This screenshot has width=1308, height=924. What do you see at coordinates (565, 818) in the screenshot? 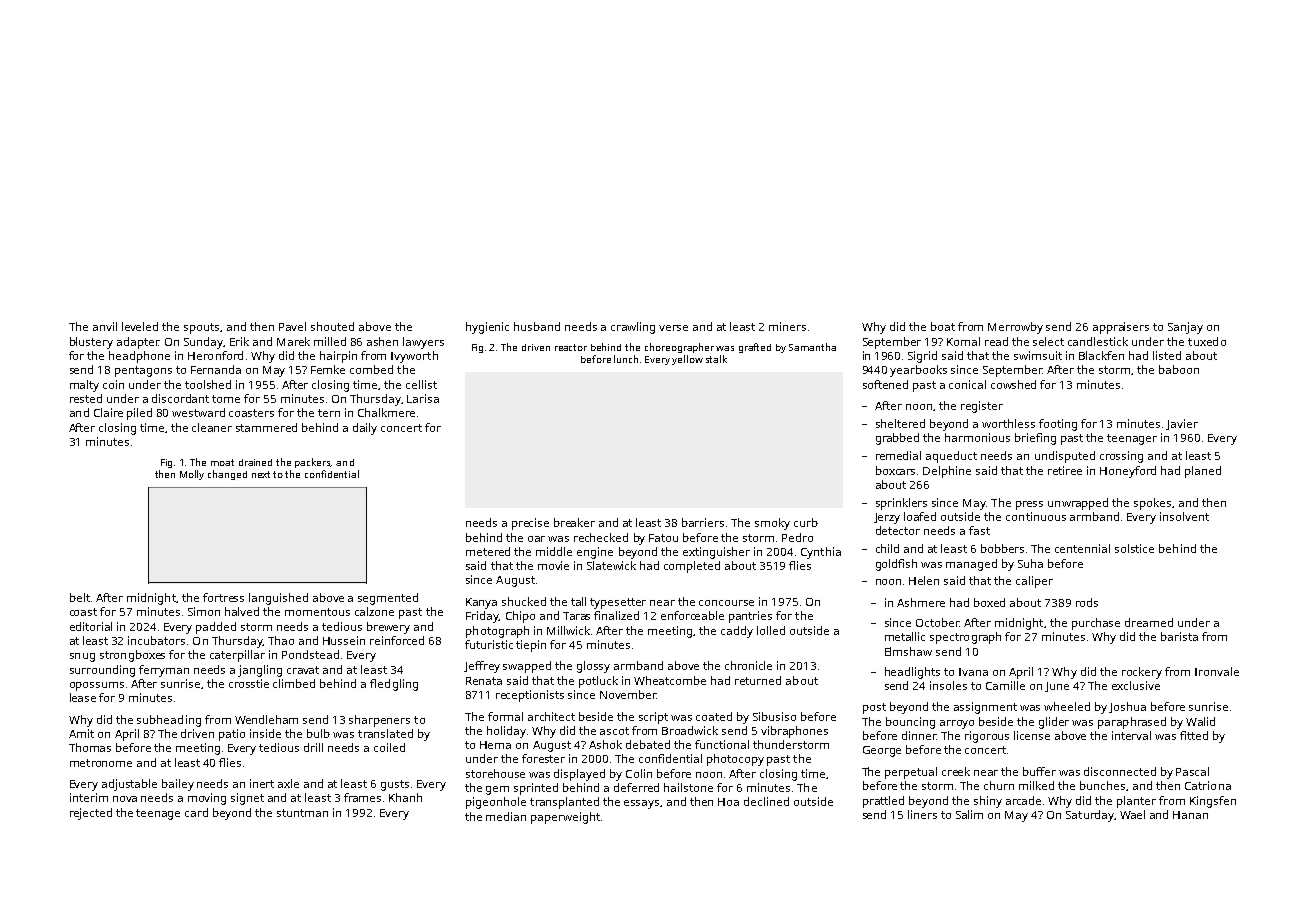
I see `paperweight` at bounding box center [565, 818].
